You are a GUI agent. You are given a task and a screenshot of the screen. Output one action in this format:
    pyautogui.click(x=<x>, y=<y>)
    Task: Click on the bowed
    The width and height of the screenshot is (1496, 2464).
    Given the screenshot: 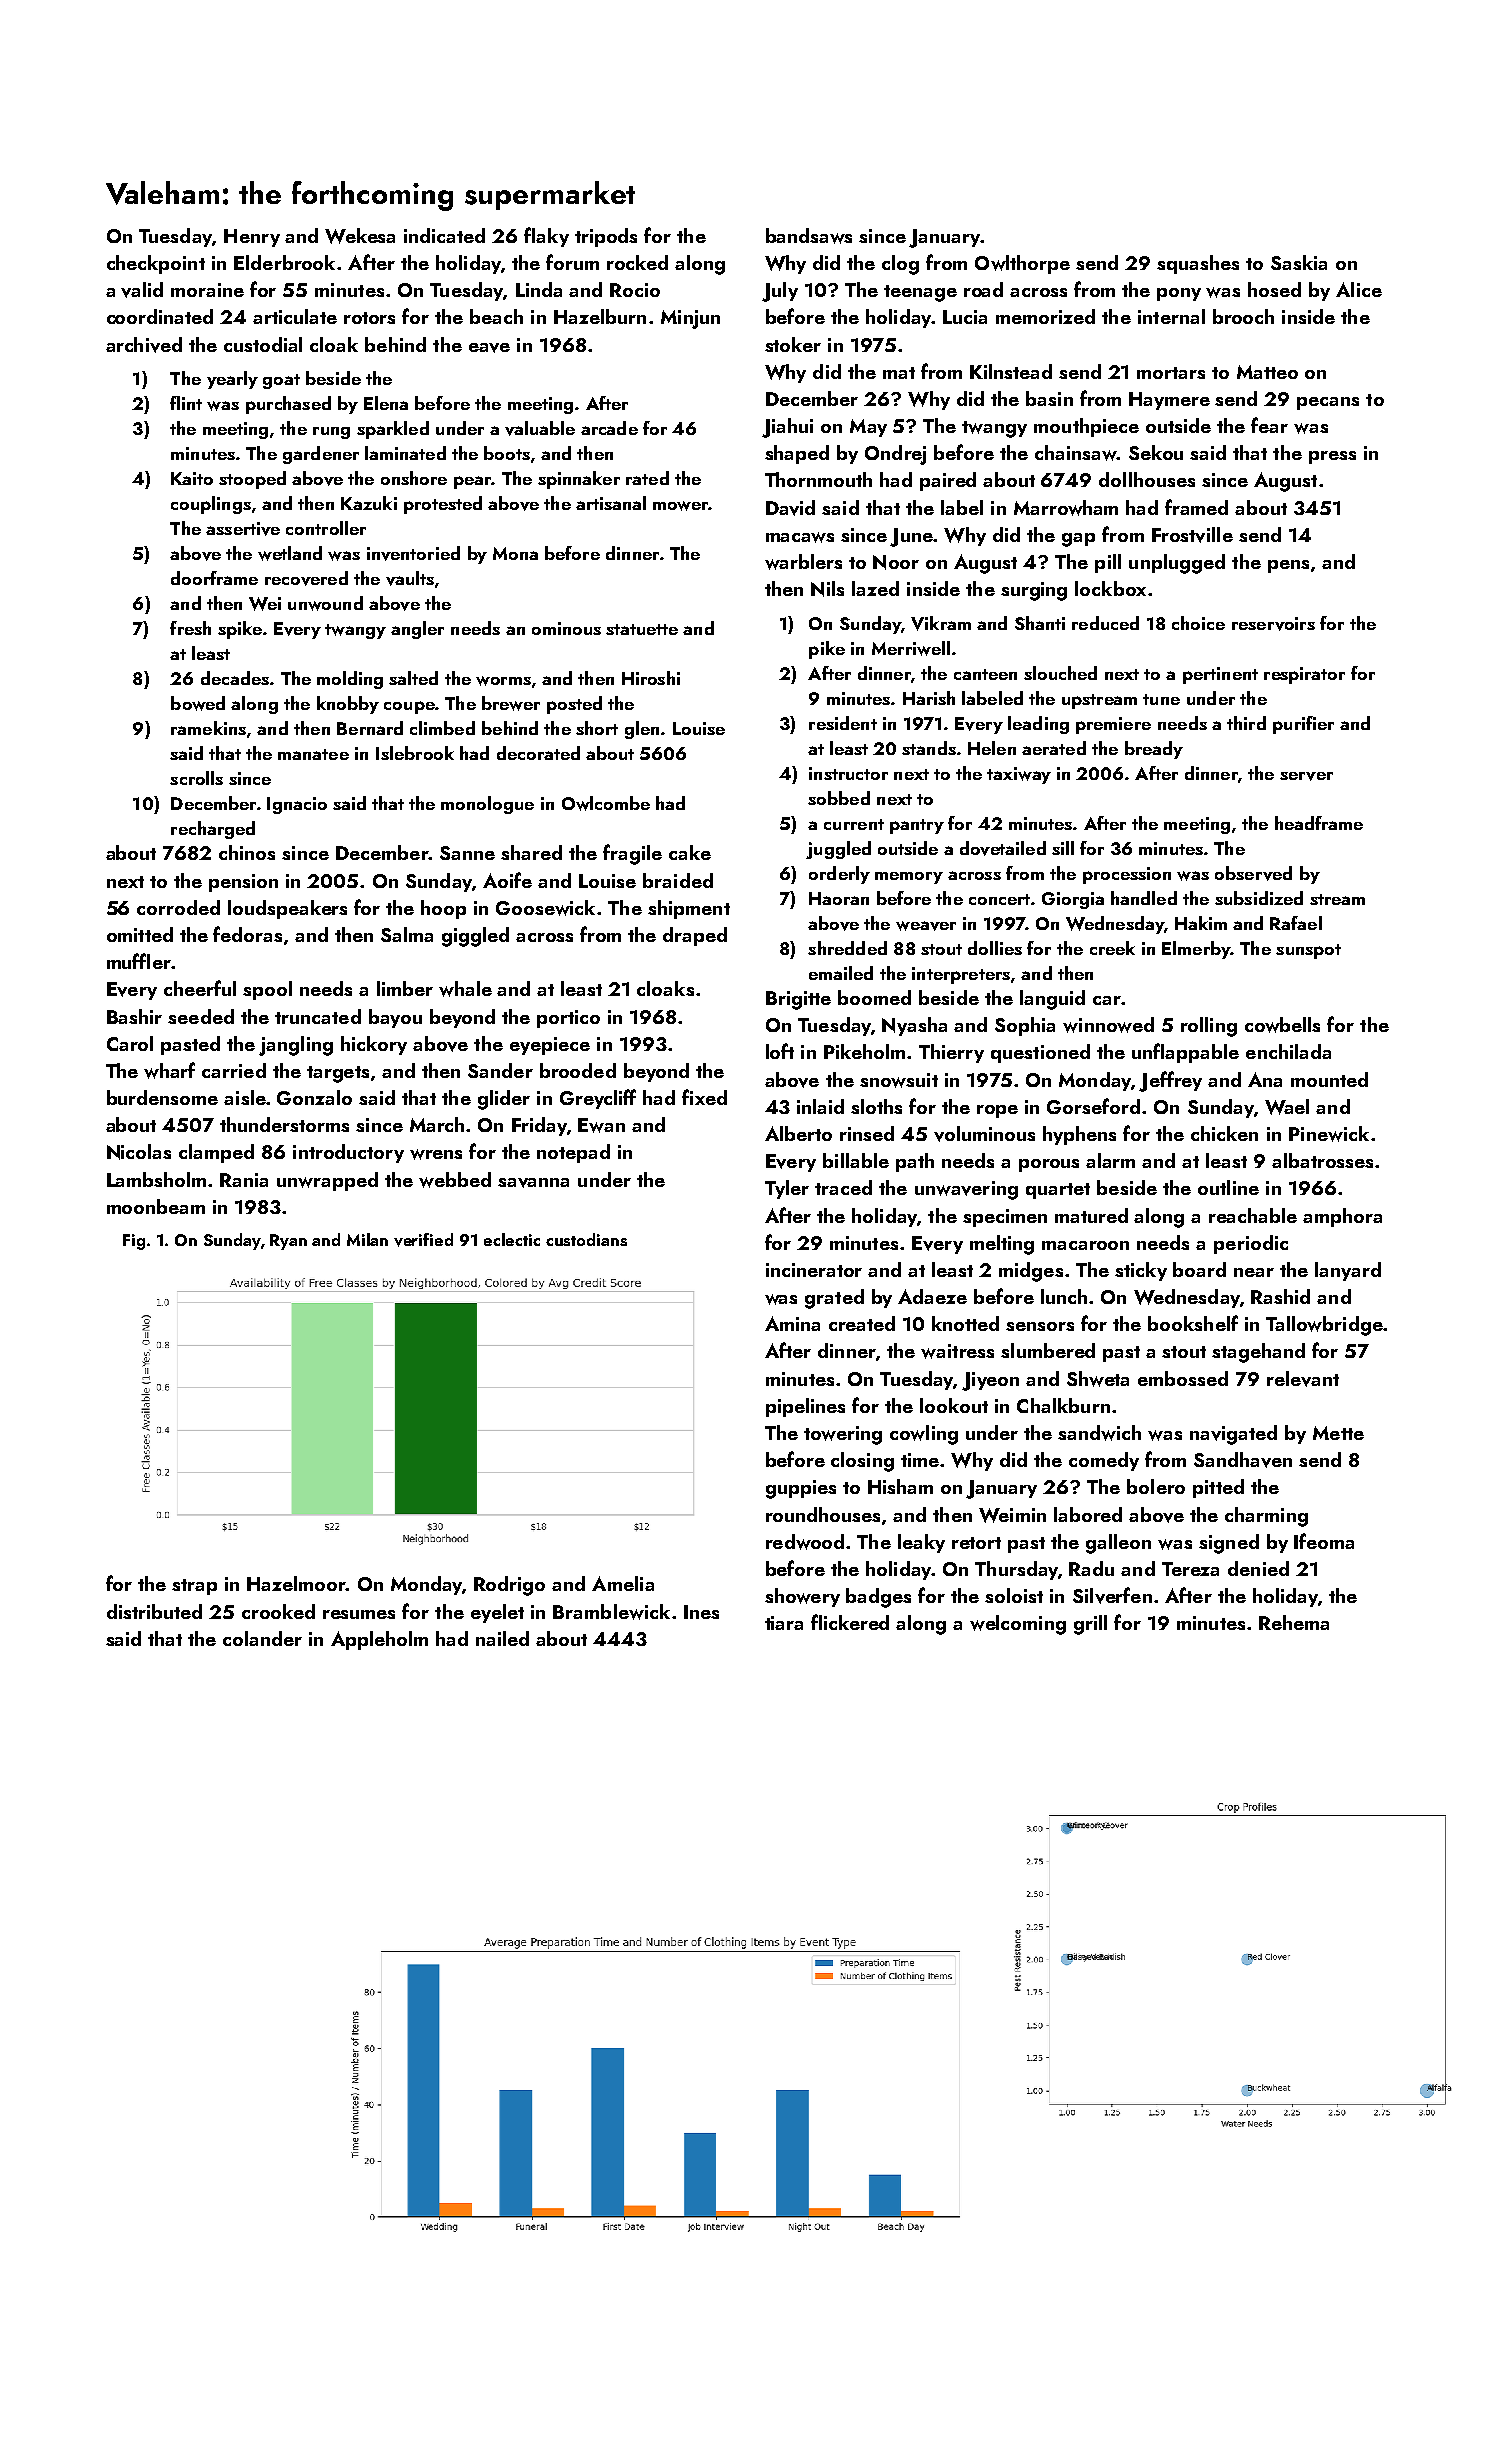 What is the action you would take?
    pyautogui.click(x=198, y=703)
